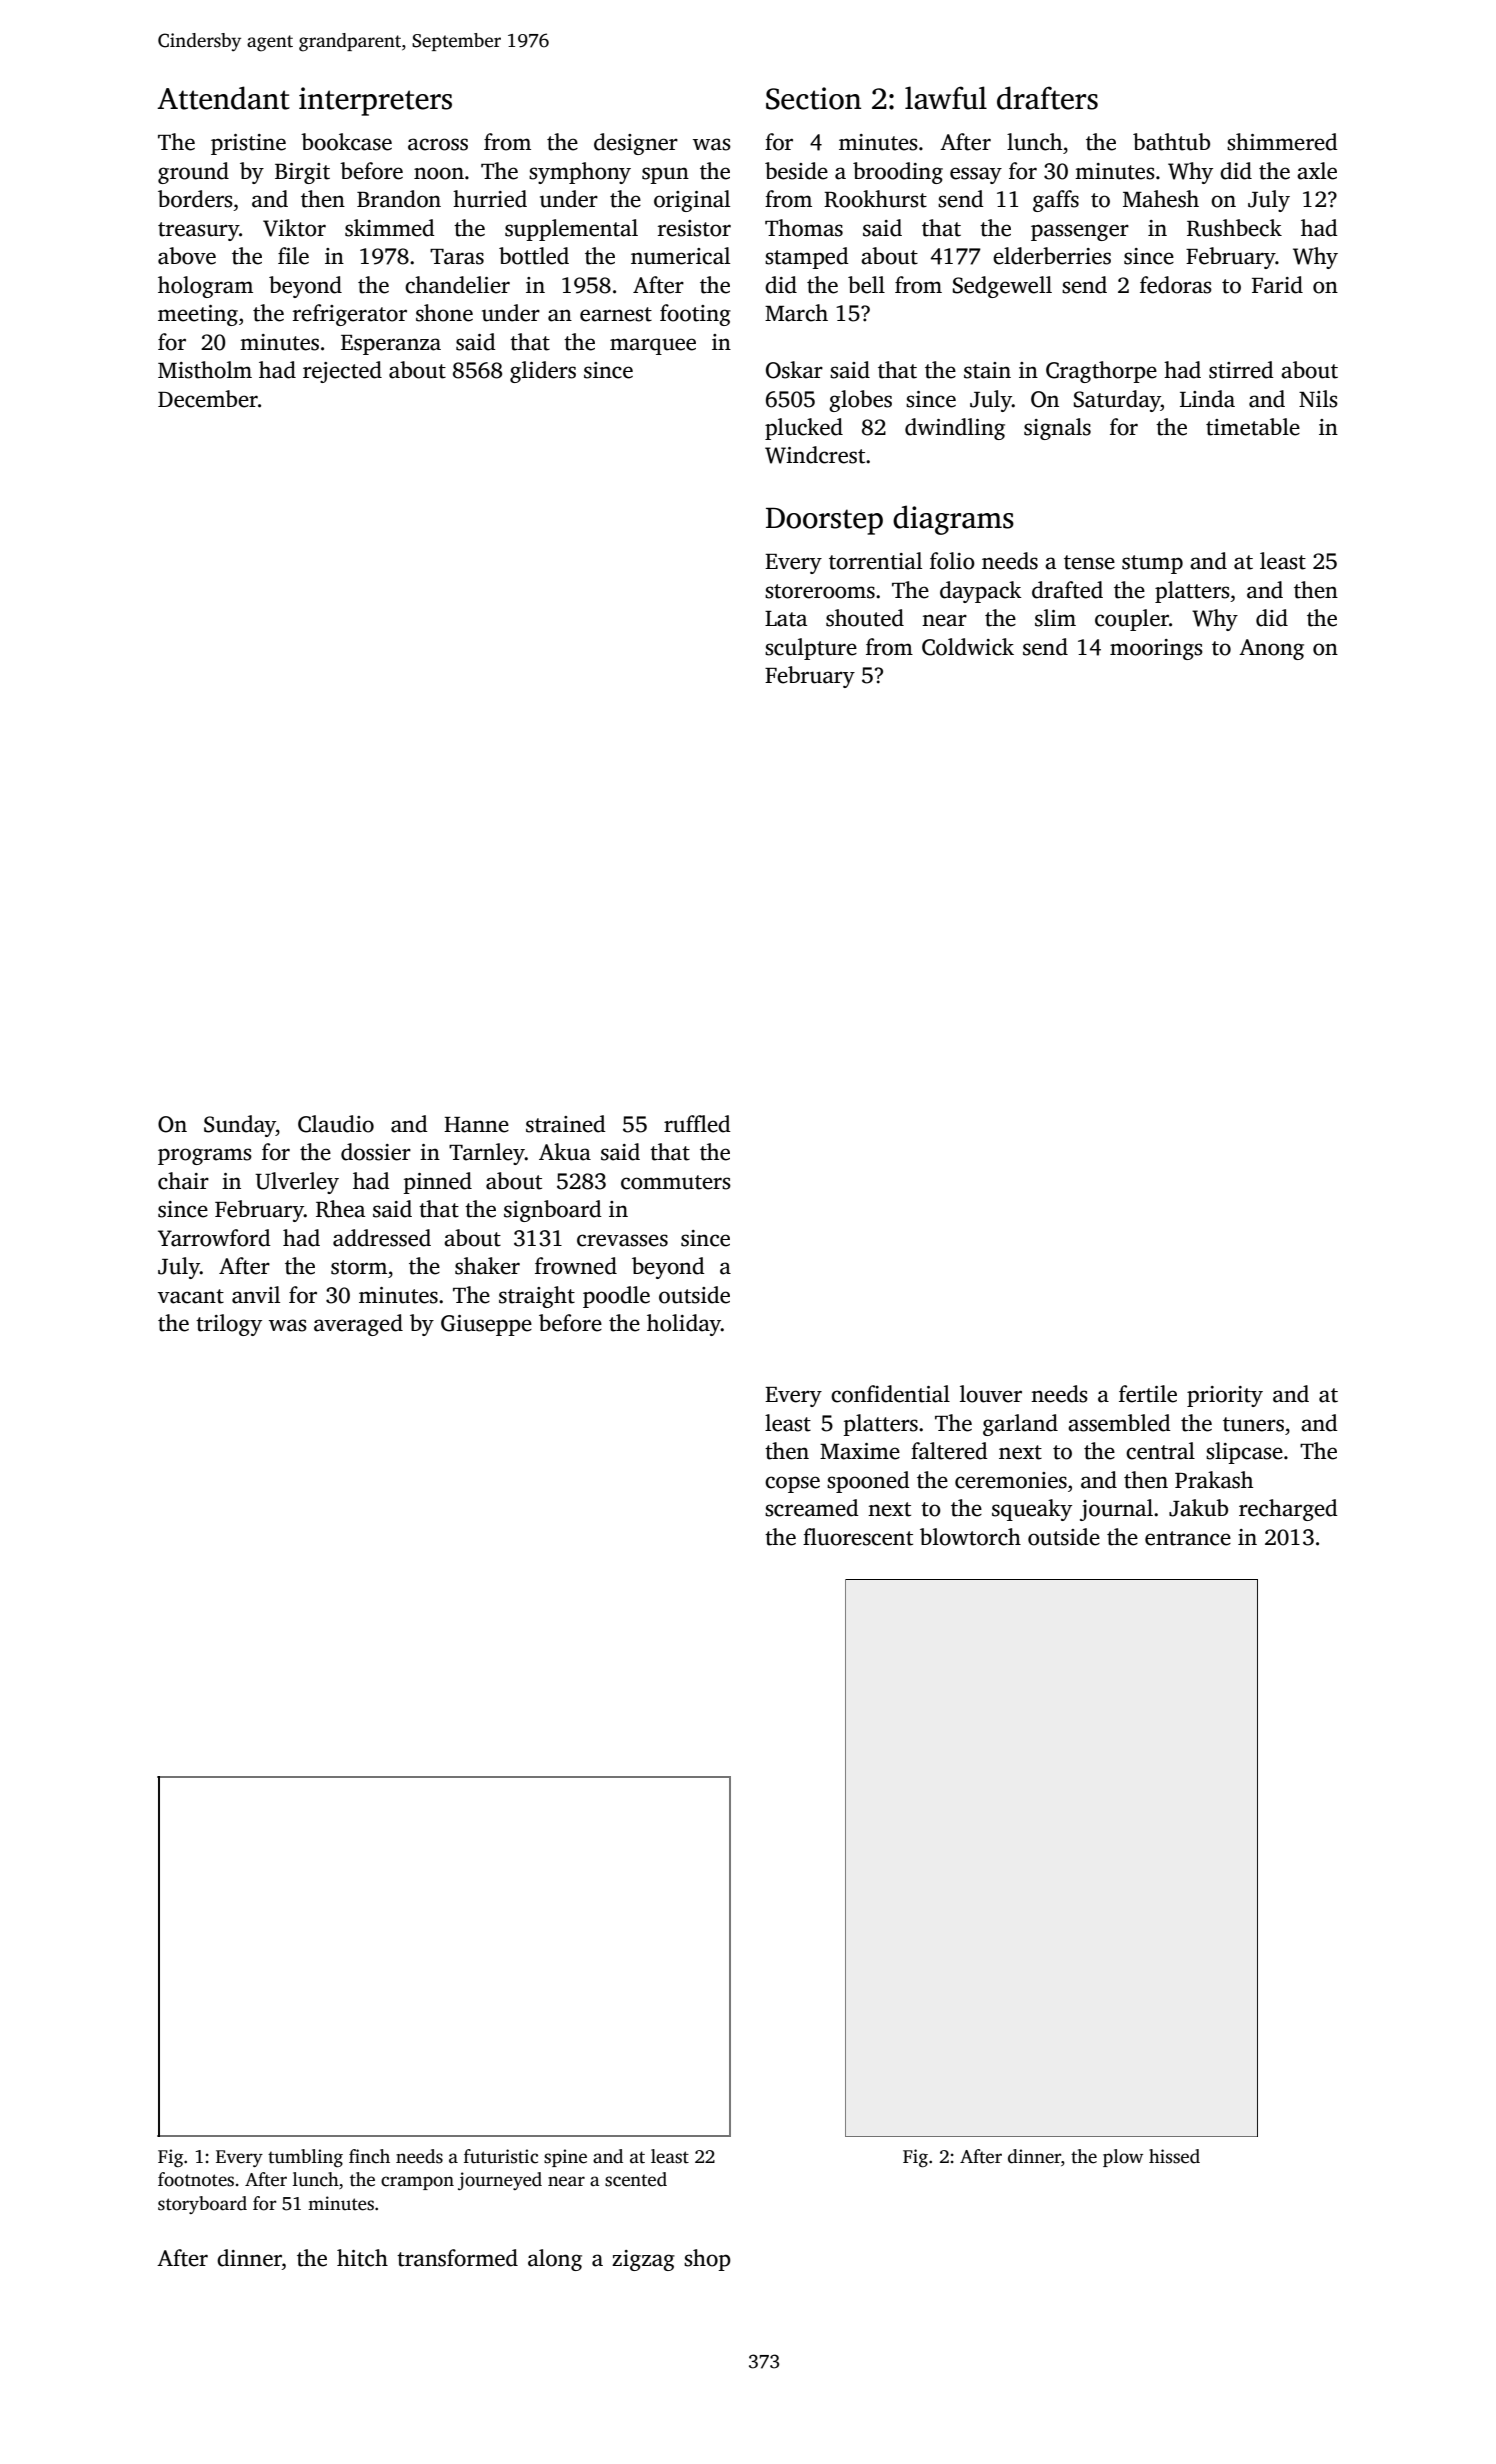 This screenshot has width=1496, height=2464. I want to click on shimmered, so click(1282, 142).
